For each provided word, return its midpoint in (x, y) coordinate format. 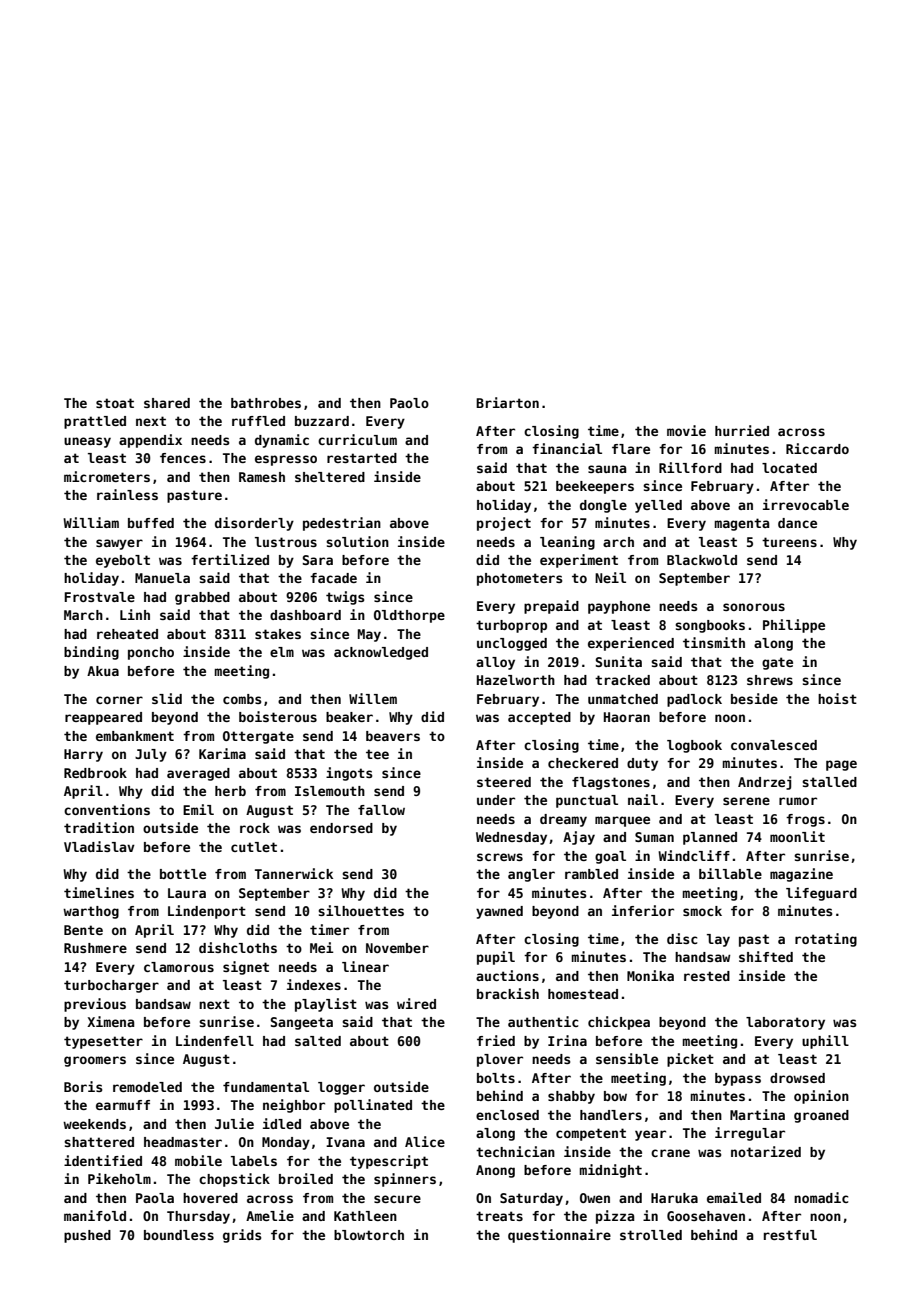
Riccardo (817, 448)
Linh (135, 614)
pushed (87, 1236)
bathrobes (266, 403)
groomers (95, 1061)
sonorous (754, 607)
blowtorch (369, 1235)
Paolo (409, 403)
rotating (826, 940)
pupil (496, 958)
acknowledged (381, 653)
